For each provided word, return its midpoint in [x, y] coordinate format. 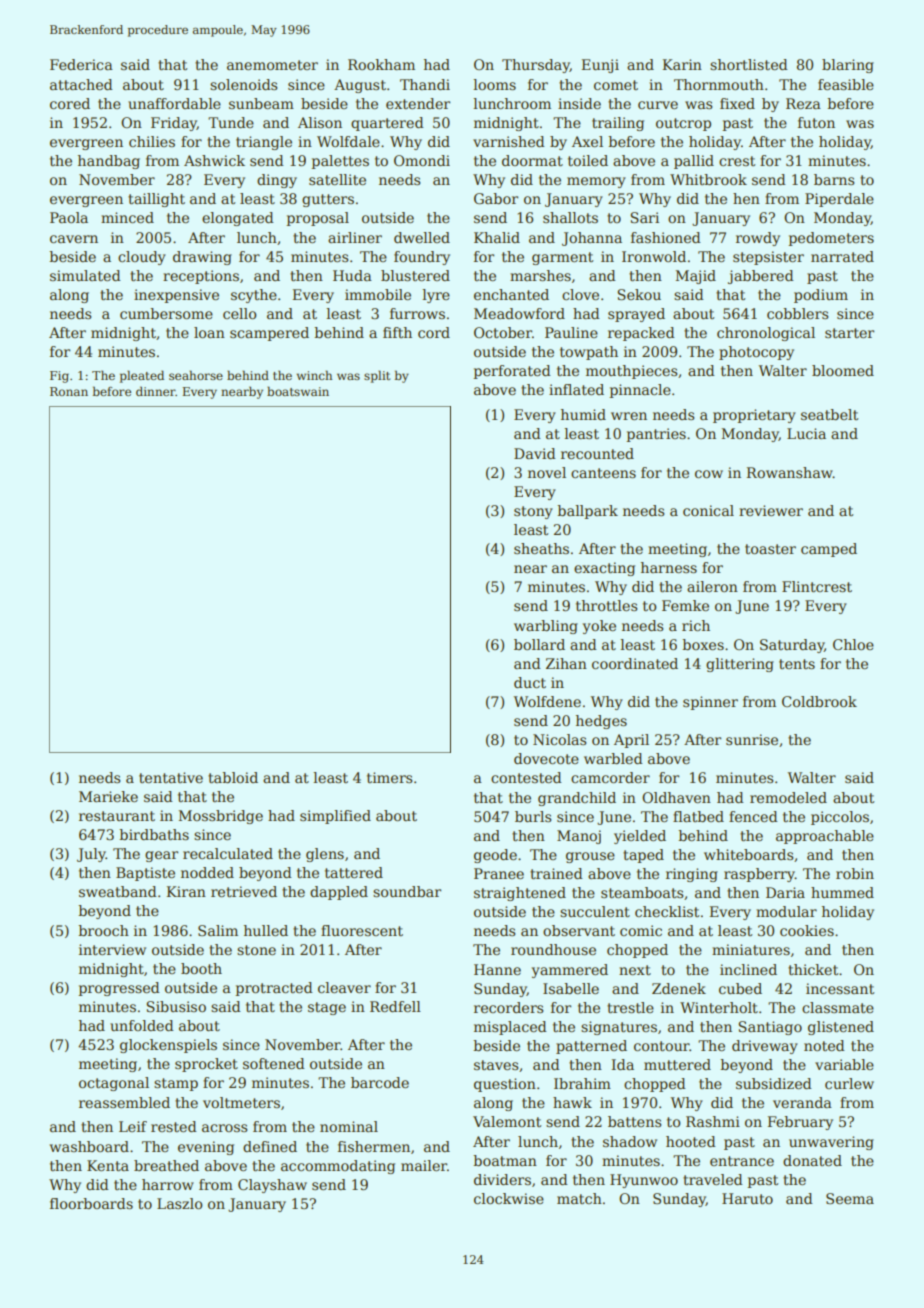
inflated [576, 389]
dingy [277, 181]
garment [562, 258]
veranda [802, 1102]
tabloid [233, 777]
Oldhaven [676, 797]
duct [530, 682]
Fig [59, 377]
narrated [842, 256]
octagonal [114, 1084]
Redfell [395, 1006]
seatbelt [829, 414]
